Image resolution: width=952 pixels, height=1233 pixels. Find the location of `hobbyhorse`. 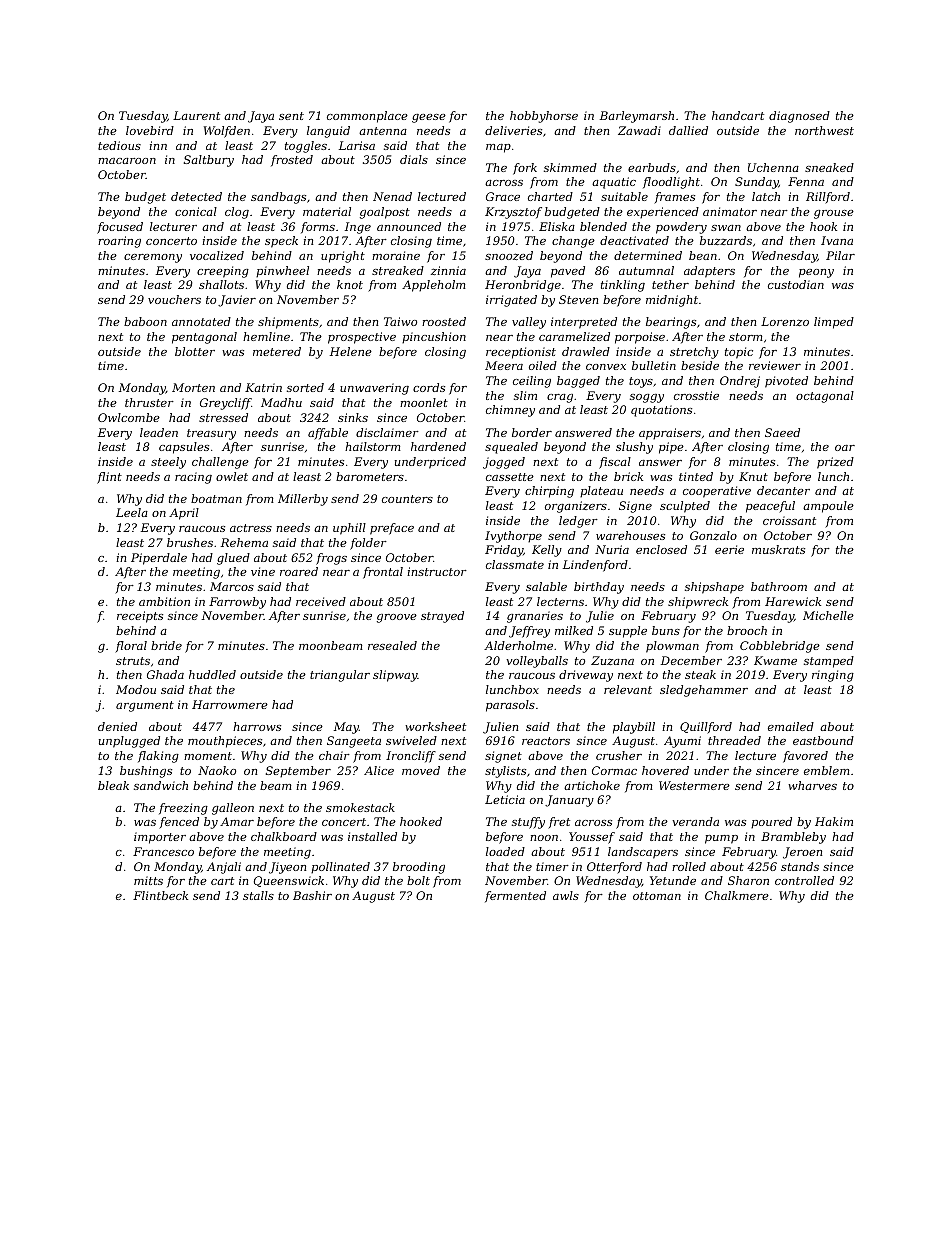

hobbyhorse is located at coordinates (544, 117).
